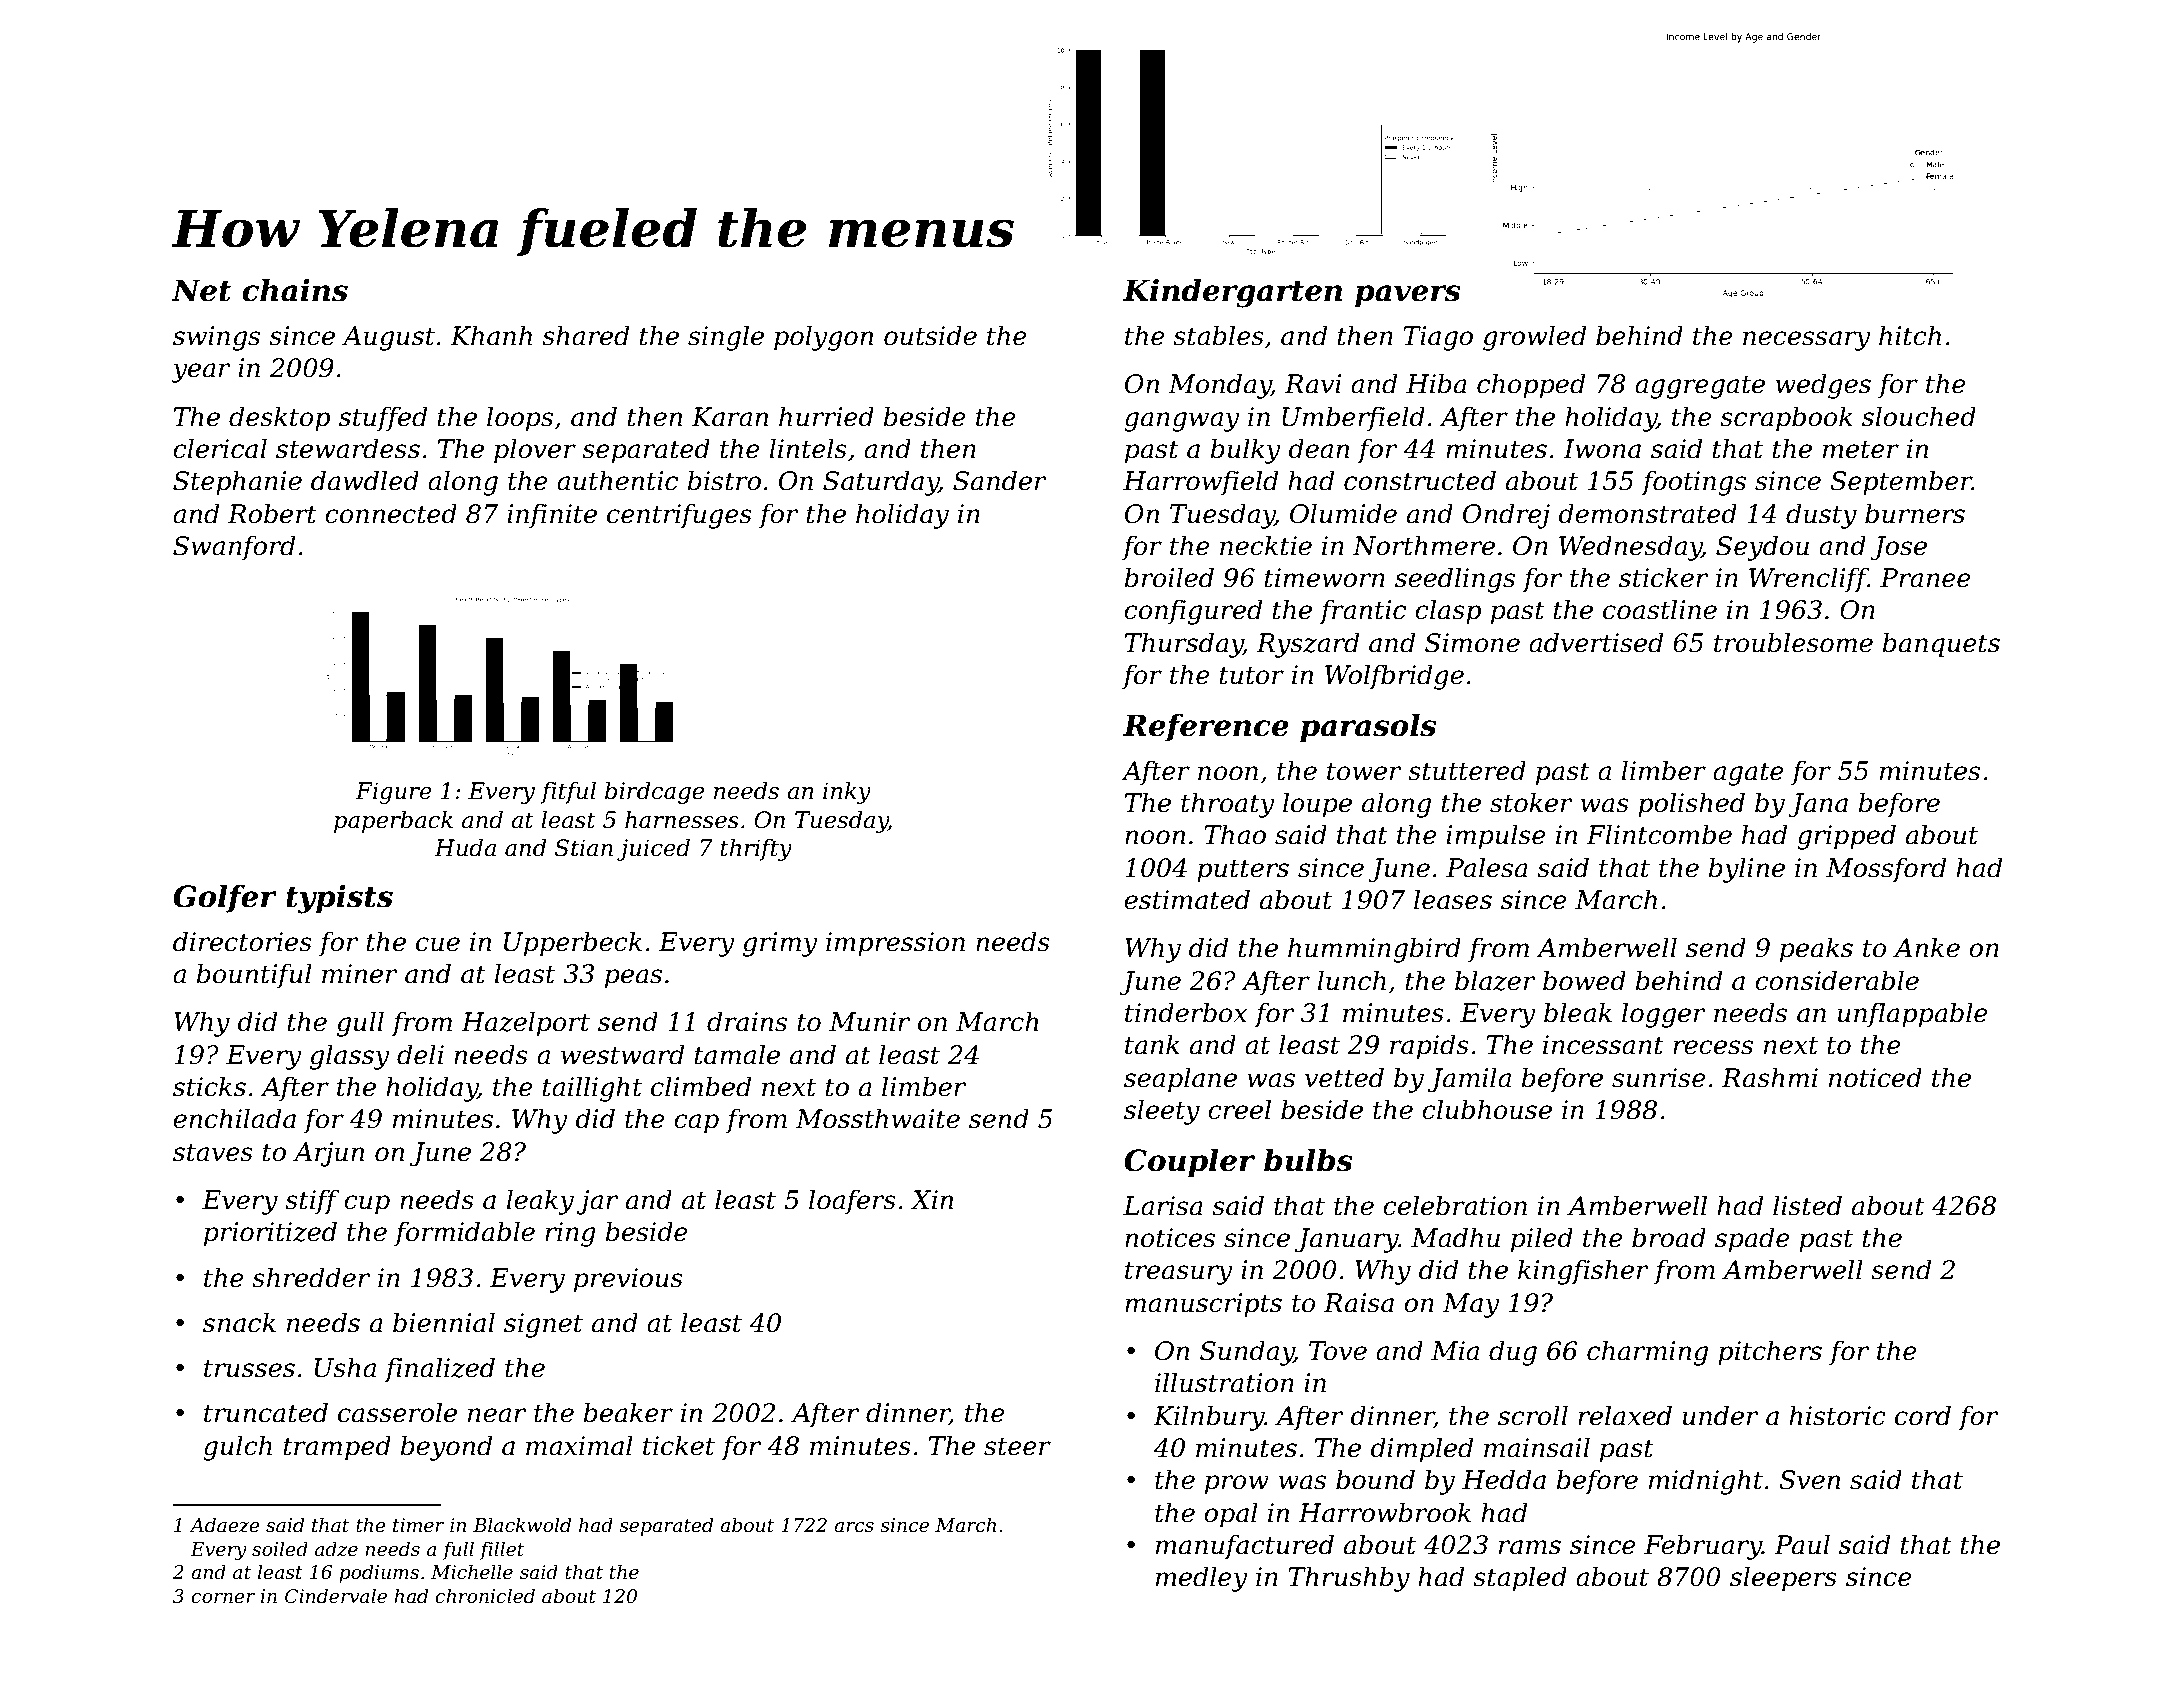 The image size is (2178, 1683). I want to click on bountiful, so click(254, 976).
